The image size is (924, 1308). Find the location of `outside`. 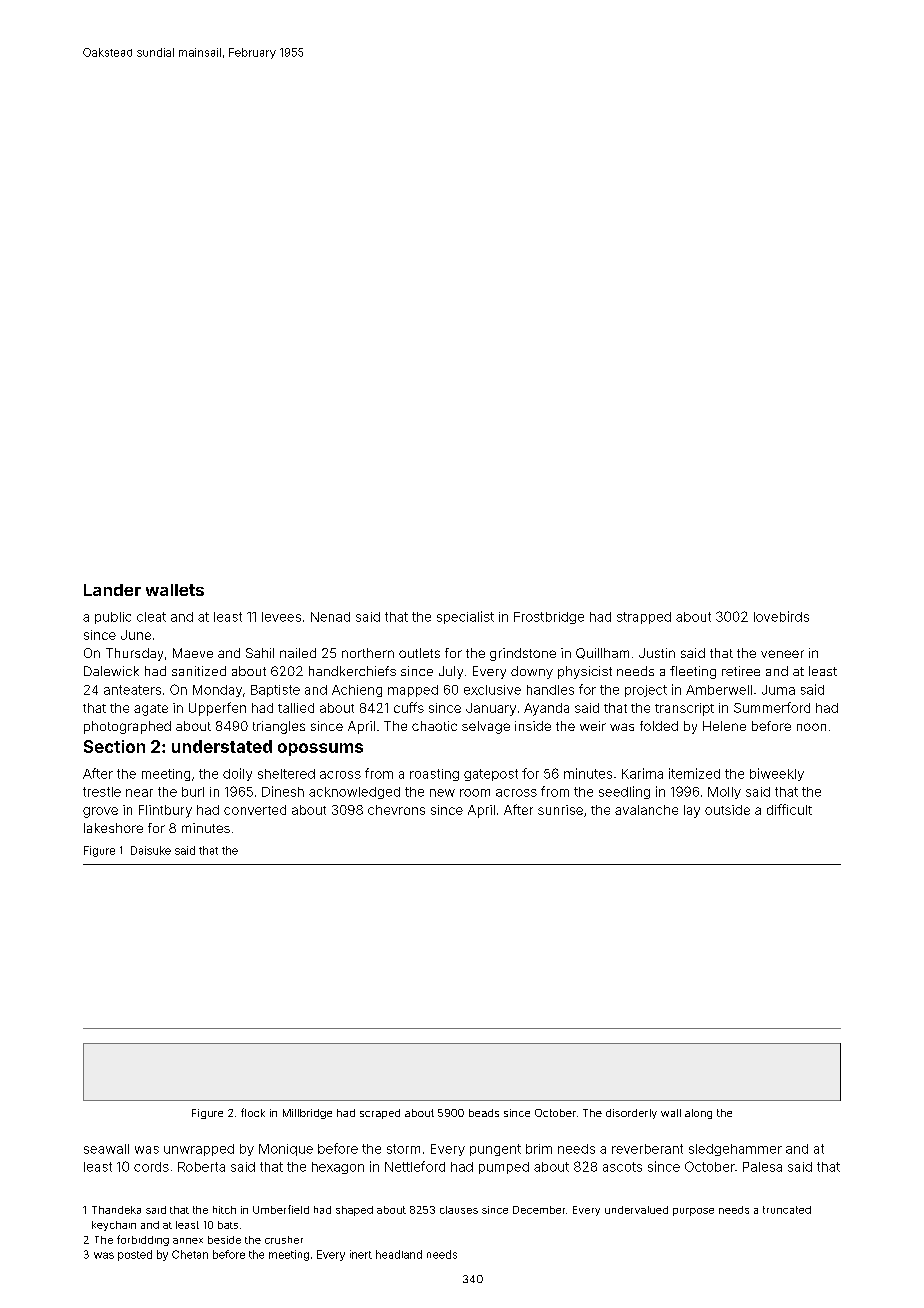

outside is located at coordinates (727, 810).
